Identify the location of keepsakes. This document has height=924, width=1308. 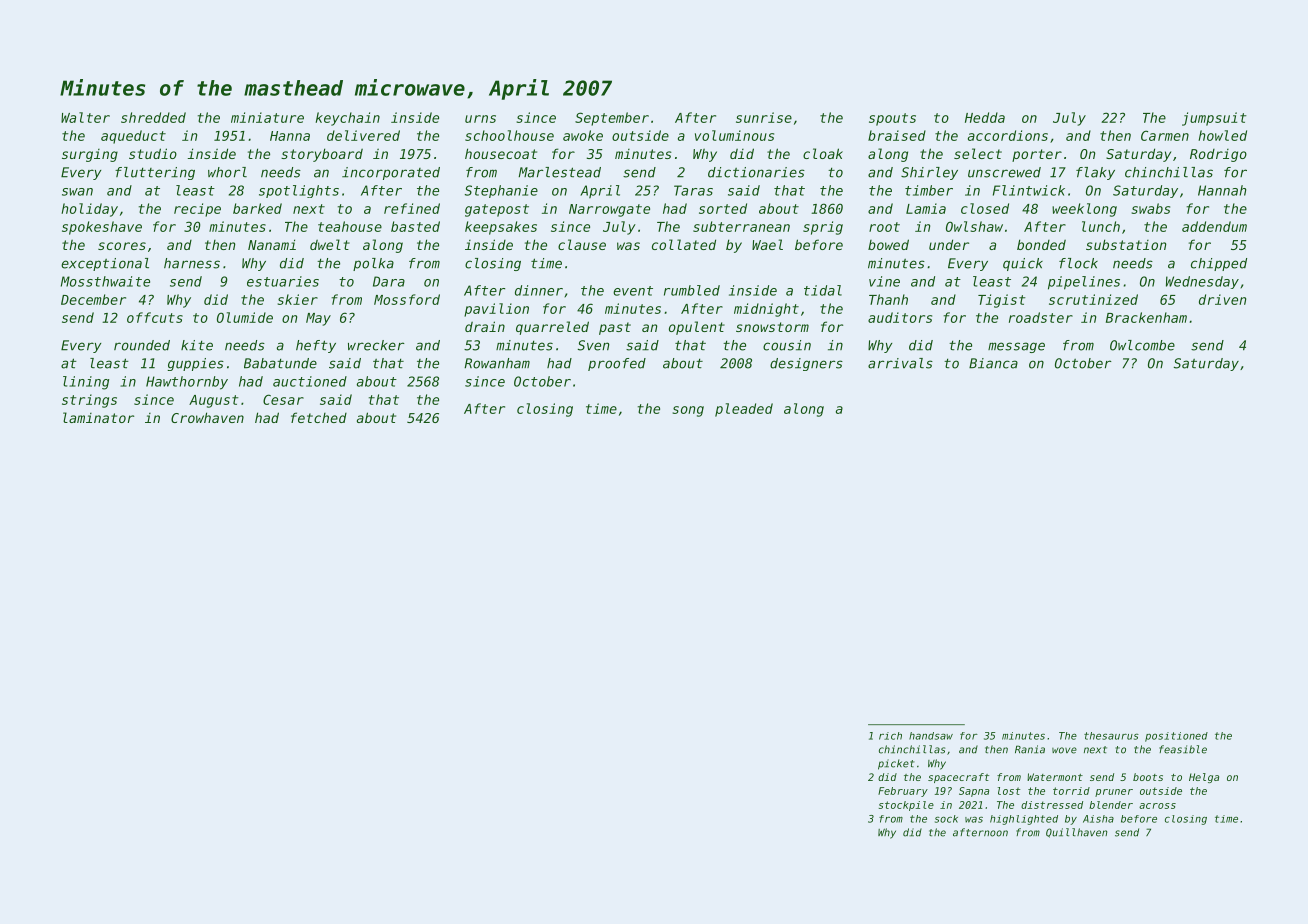
(501, 228).
